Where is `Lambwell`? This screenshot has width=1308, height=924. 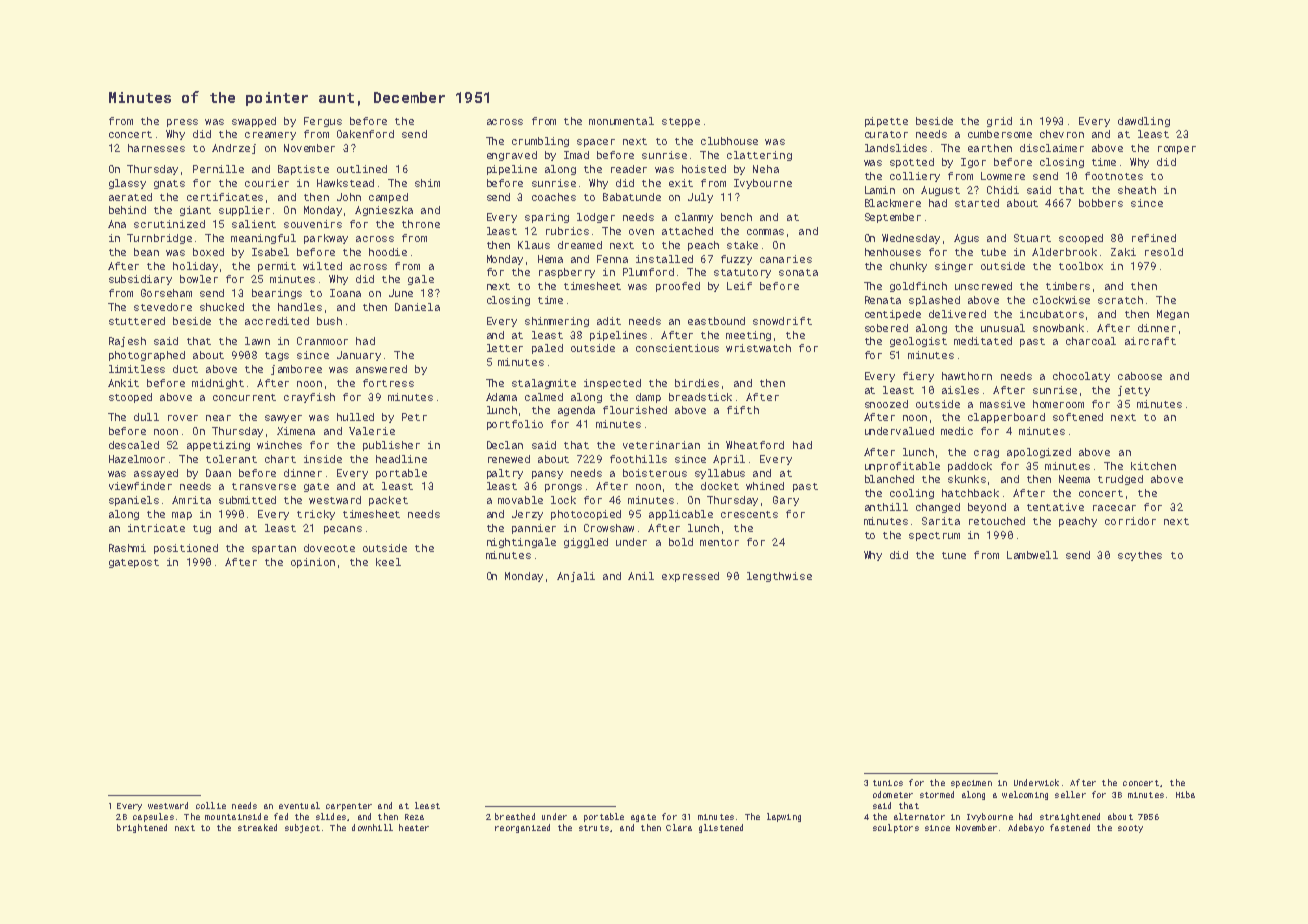 Lambwell is located at coordinates (1032, 555).
